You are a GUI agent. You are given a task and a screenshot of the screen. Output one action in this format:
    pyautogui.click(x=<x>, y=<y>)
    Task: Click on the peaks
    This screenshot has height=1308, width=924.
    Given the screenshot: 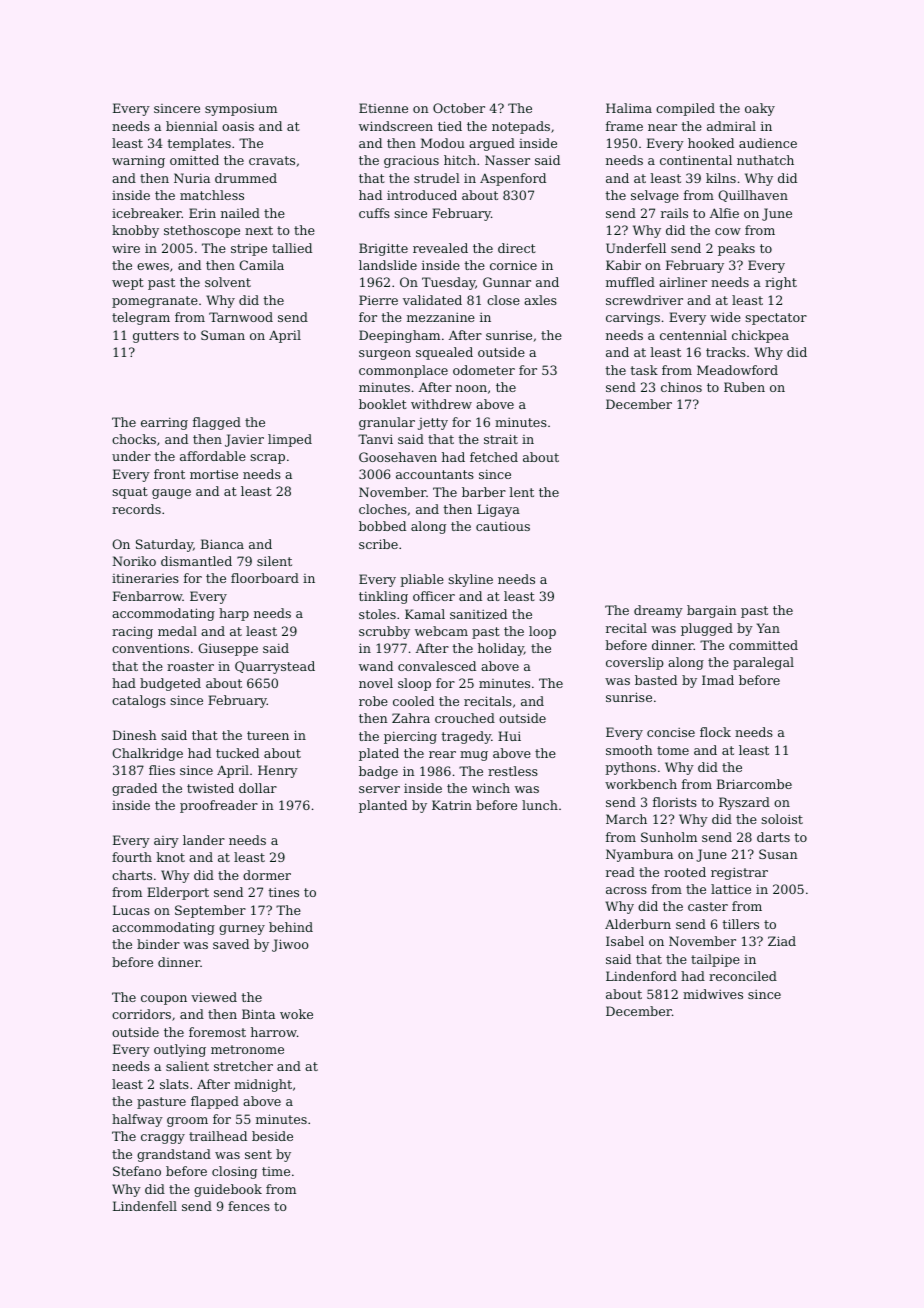 What is the action you would take?
    pyautogui.click(x=736, y=249)
